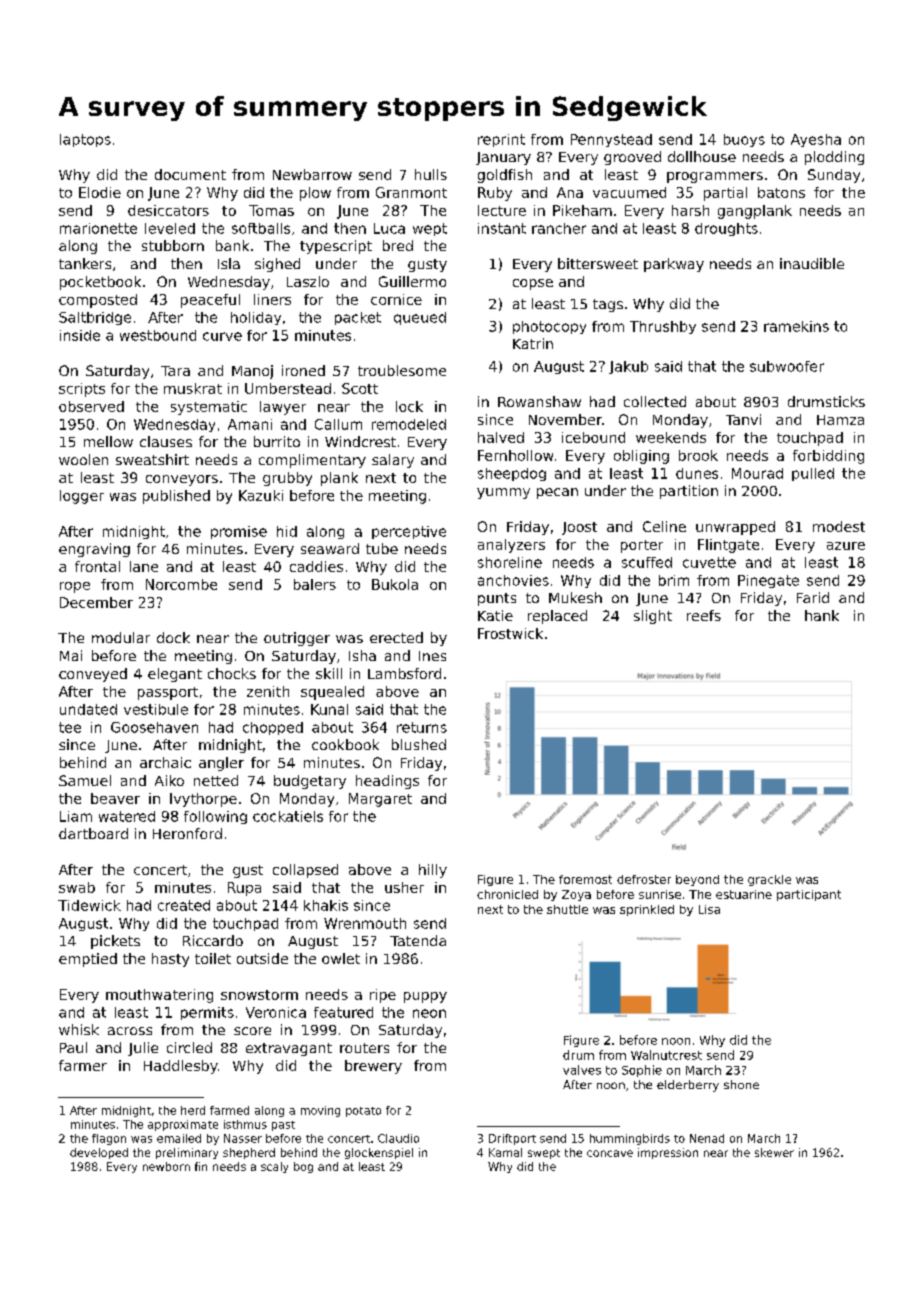  I want to click on erected, so click(396, 637).
